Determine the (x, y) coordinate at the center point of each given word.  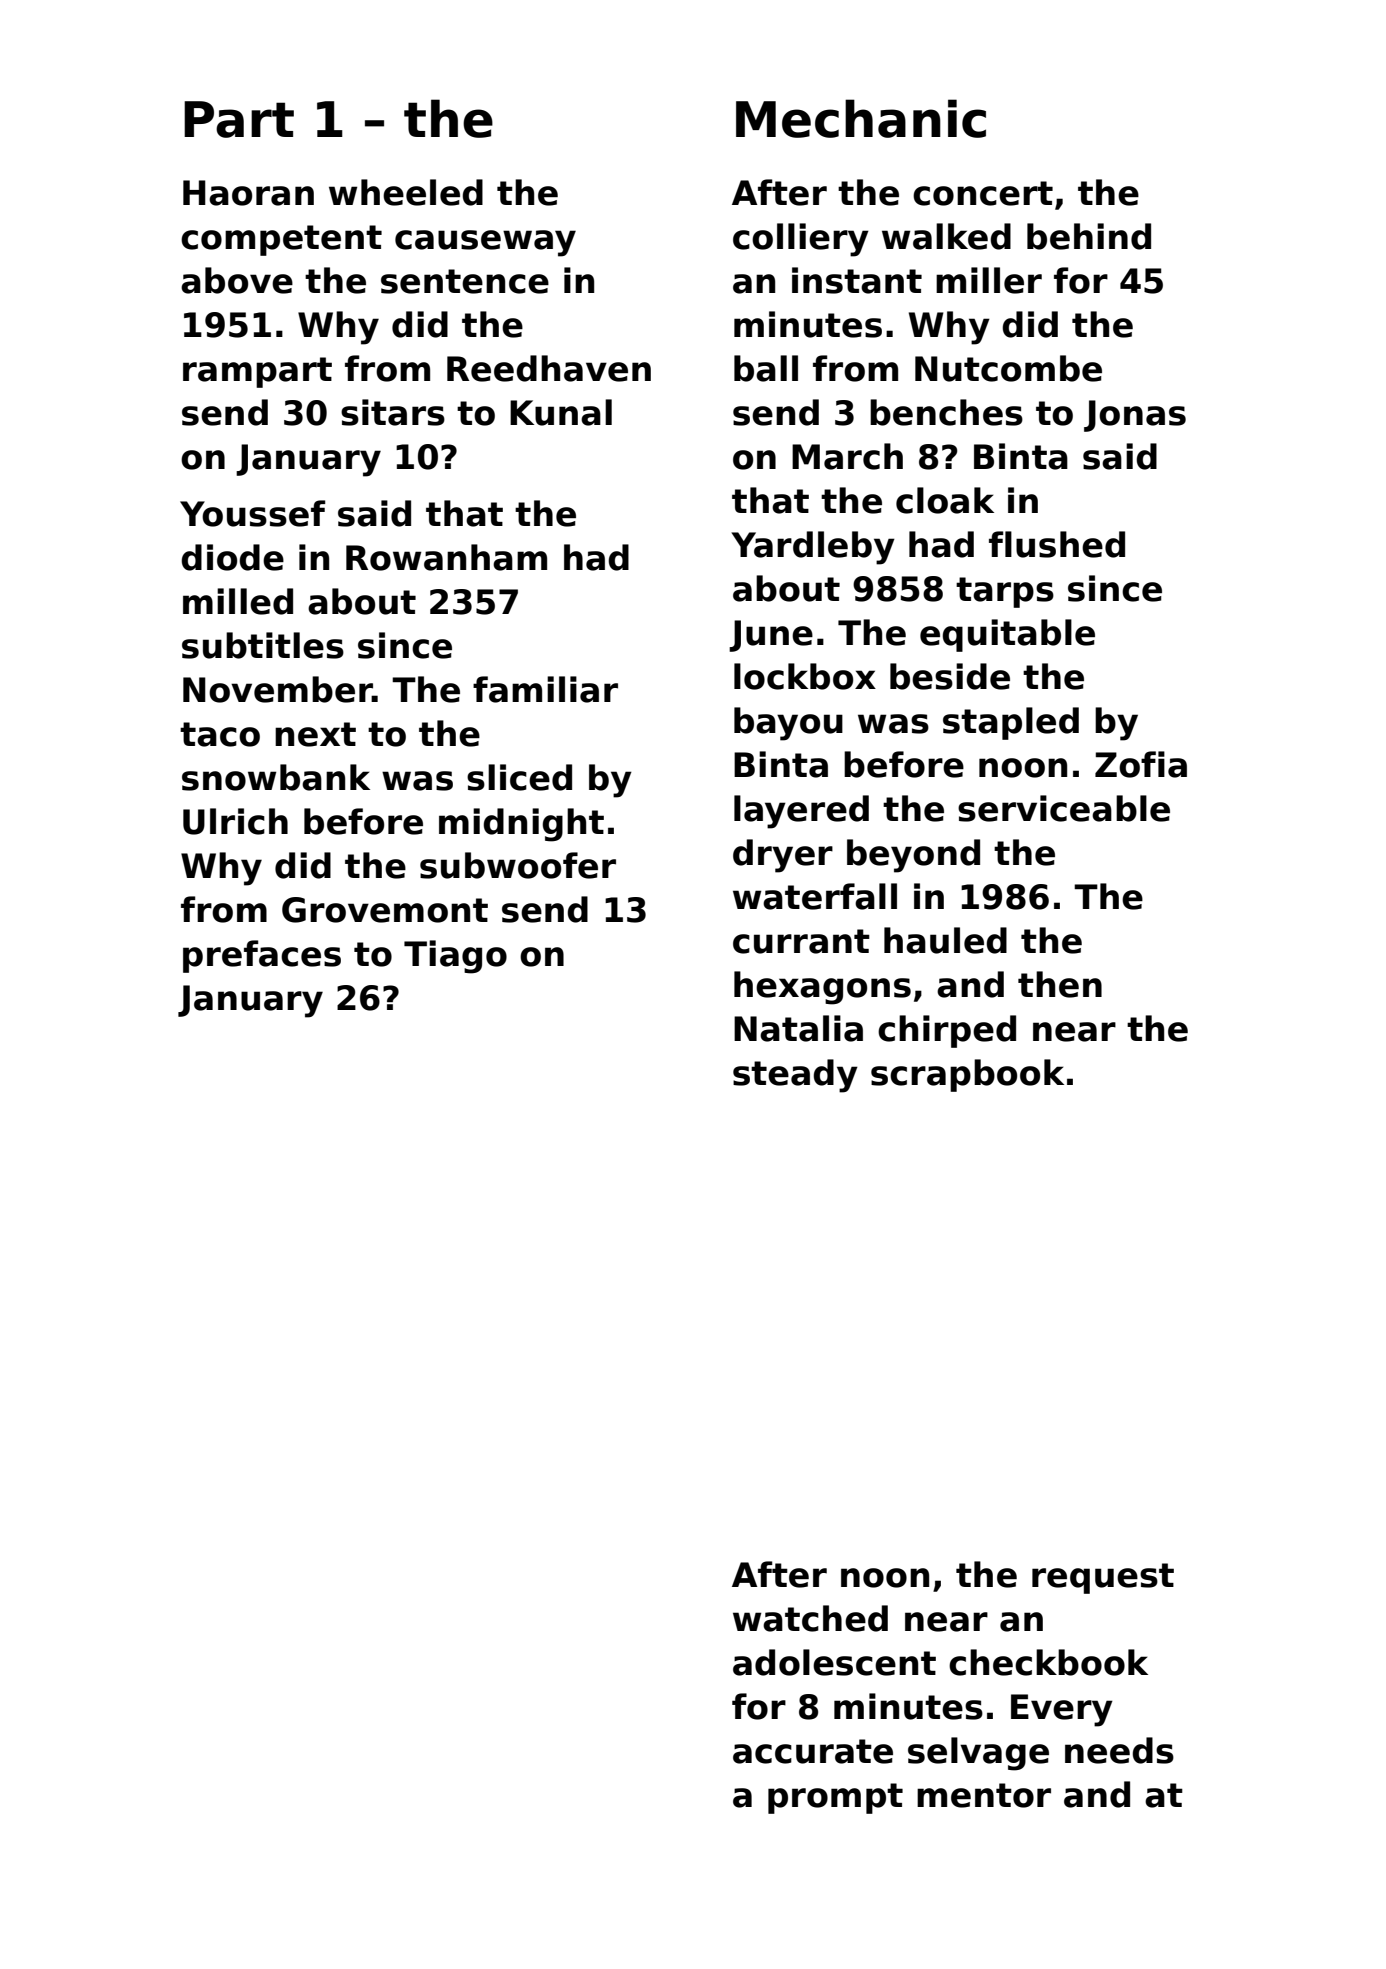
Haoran (248, 193)
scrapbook (967, 1075)
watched (810, 1618)
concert (983, 193)
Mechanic (861, 118)
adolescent (834, 1662)
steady (795, 1076)
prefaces (262, 956)
